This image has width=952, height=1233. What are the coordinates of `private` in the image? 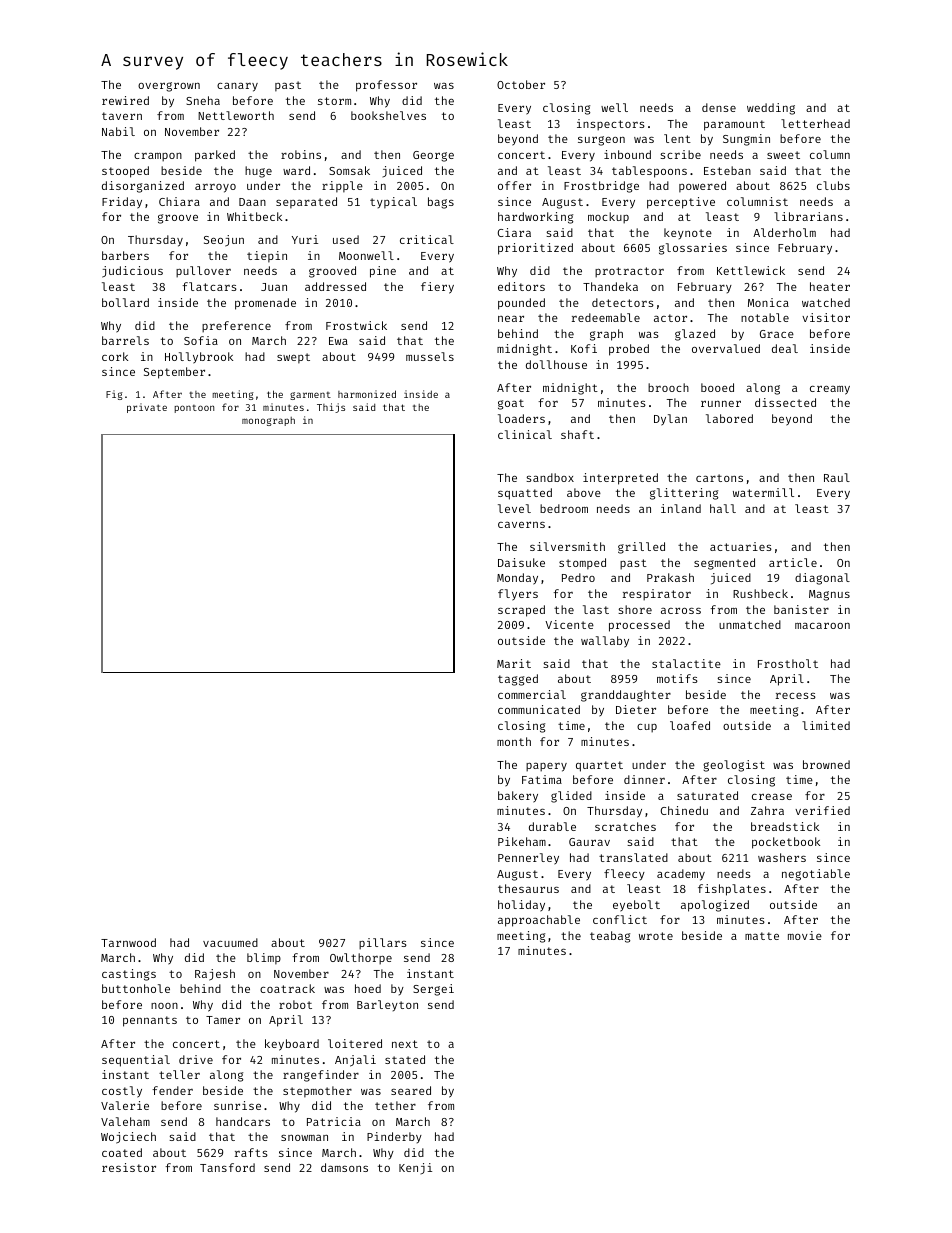 It's located at (147, 408).
